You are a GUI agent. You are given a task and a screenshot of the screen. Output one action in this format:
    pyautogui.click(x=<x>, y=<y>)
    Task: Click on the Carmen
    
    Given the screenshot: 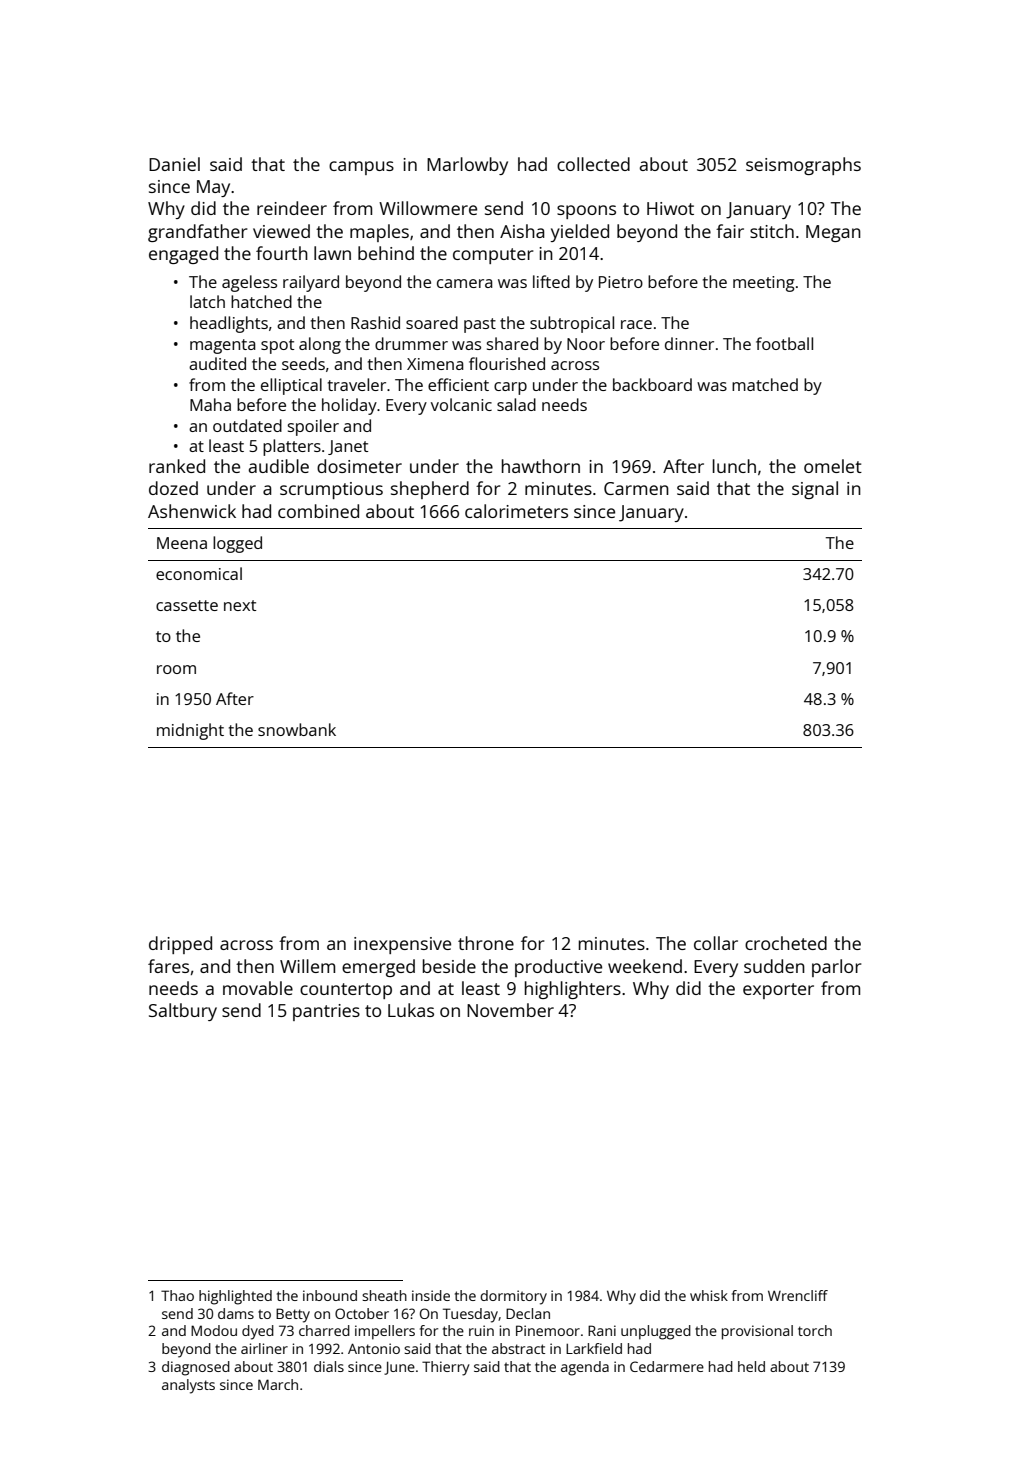 What is the action you would take?
    pyautogui.click(x=636, y=488)
